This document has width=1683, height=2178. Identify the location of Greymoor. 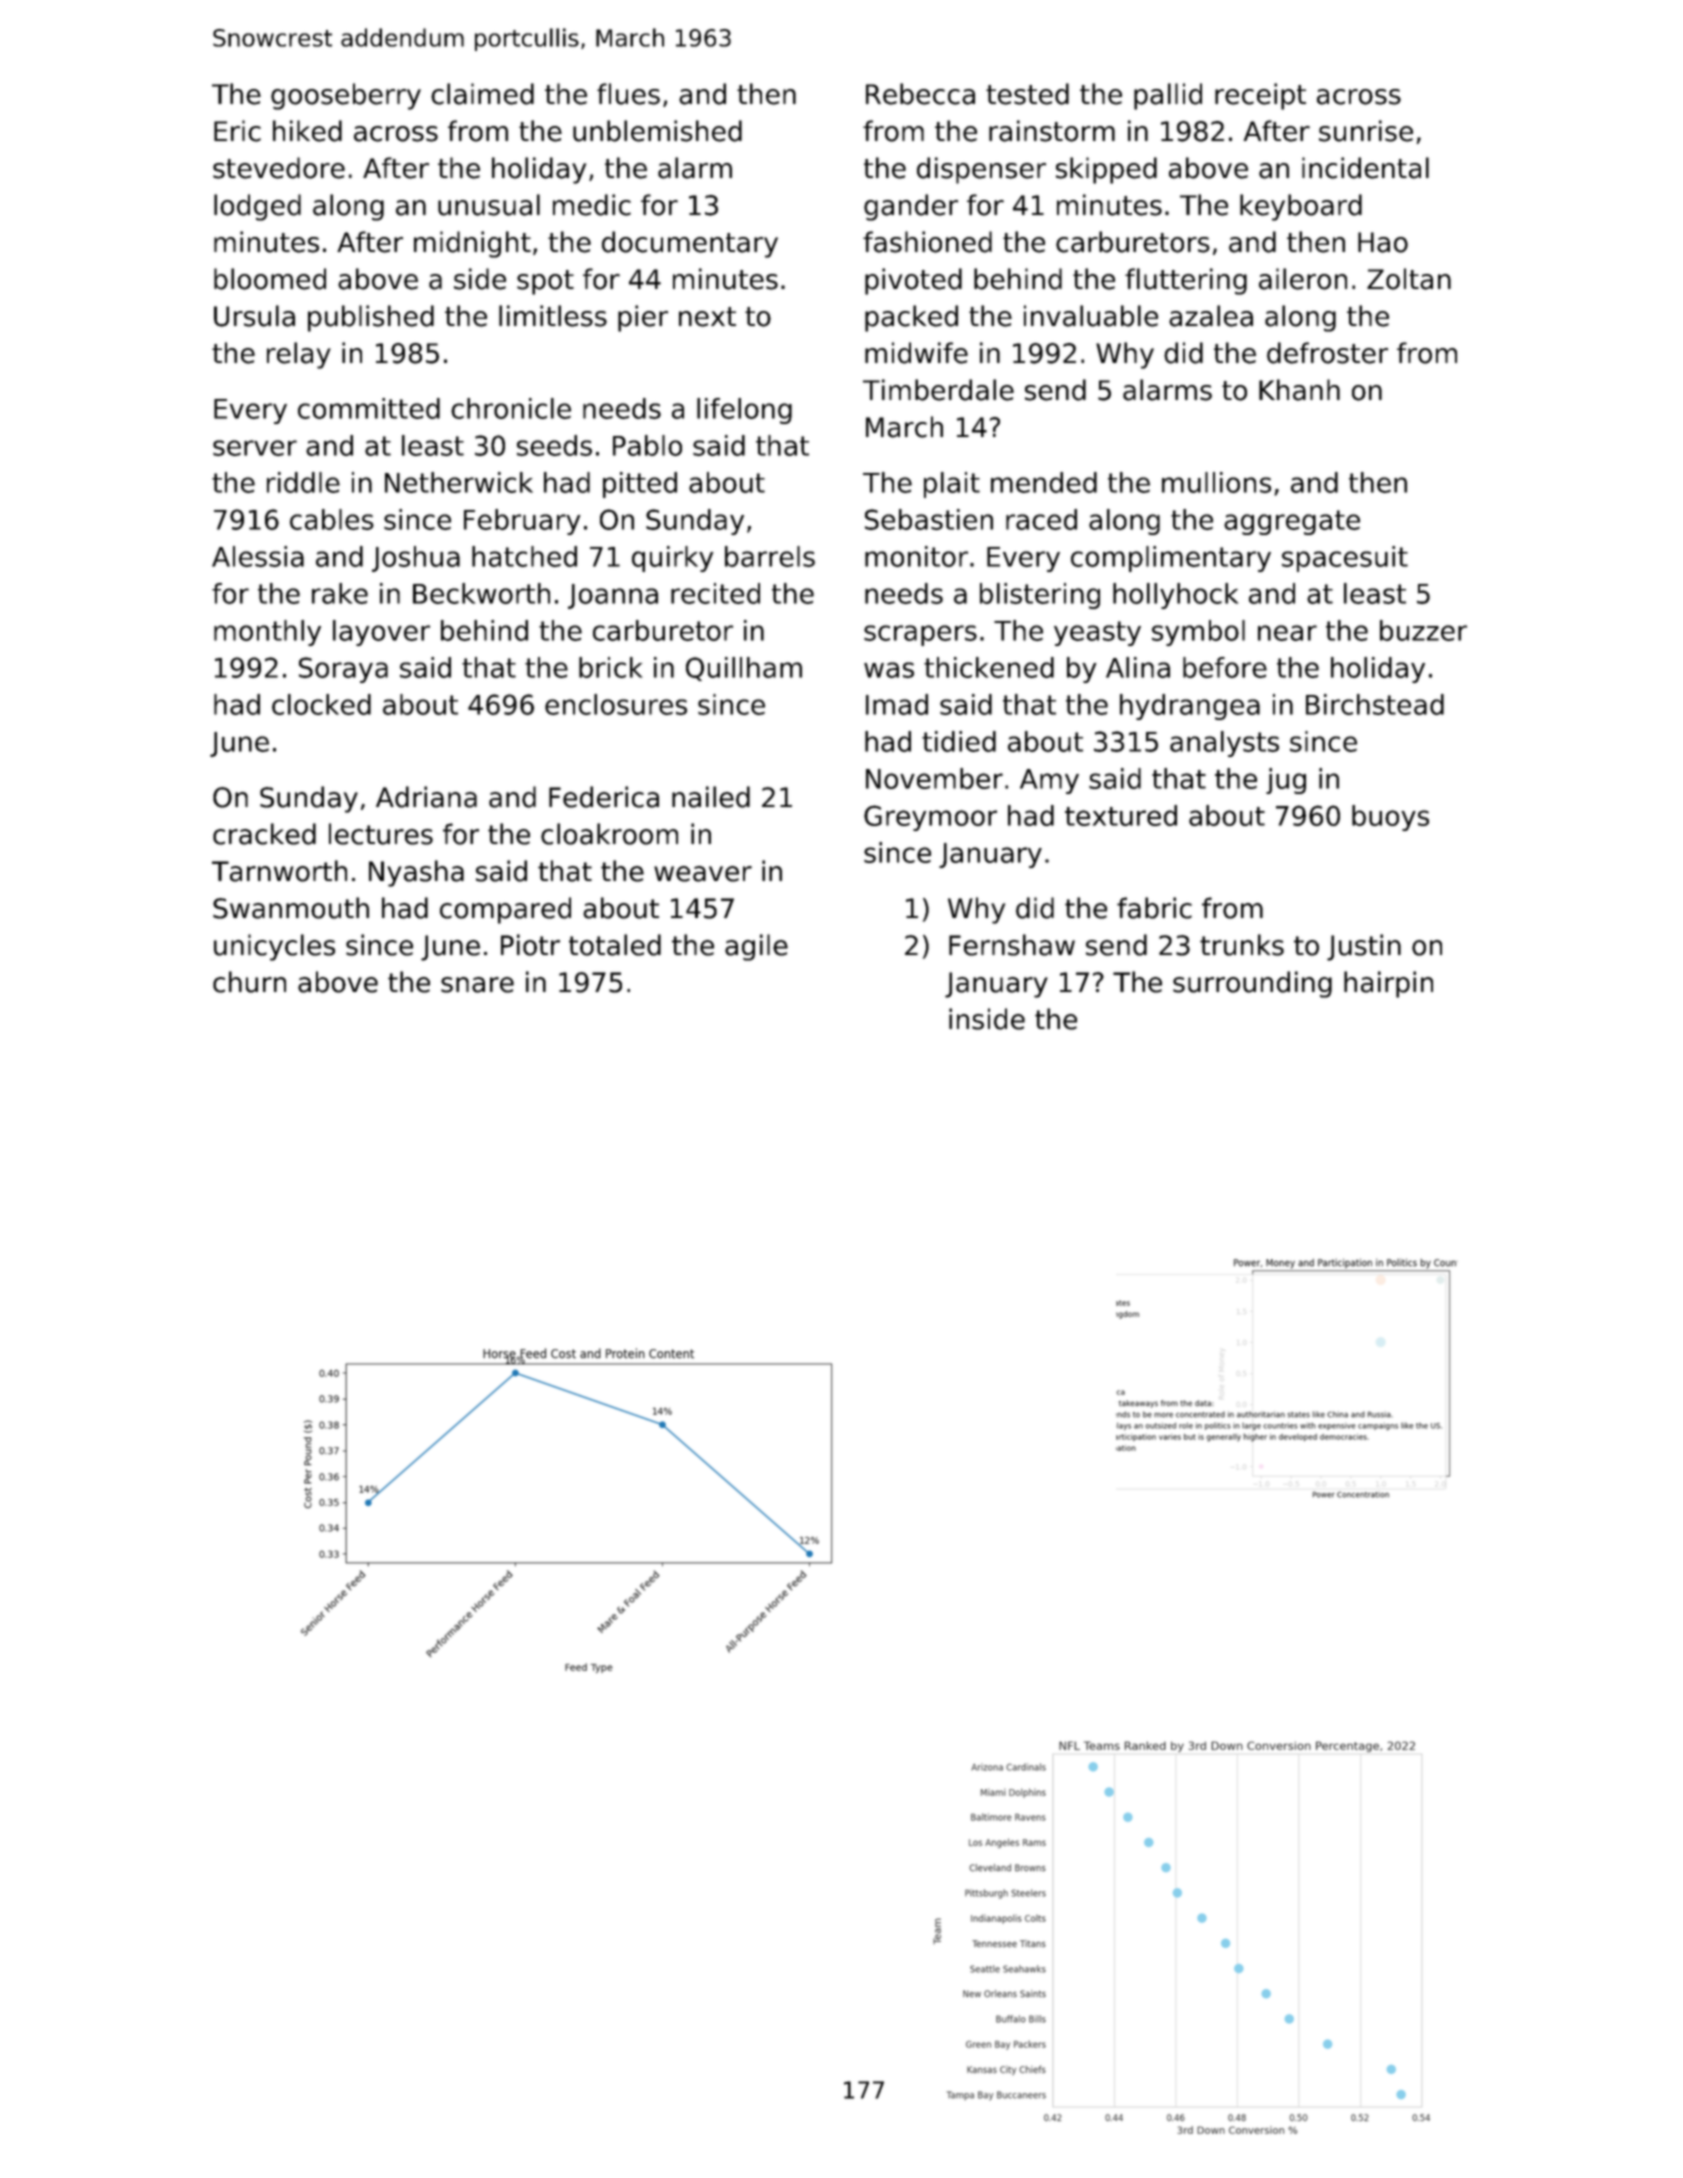
(930, 818).
